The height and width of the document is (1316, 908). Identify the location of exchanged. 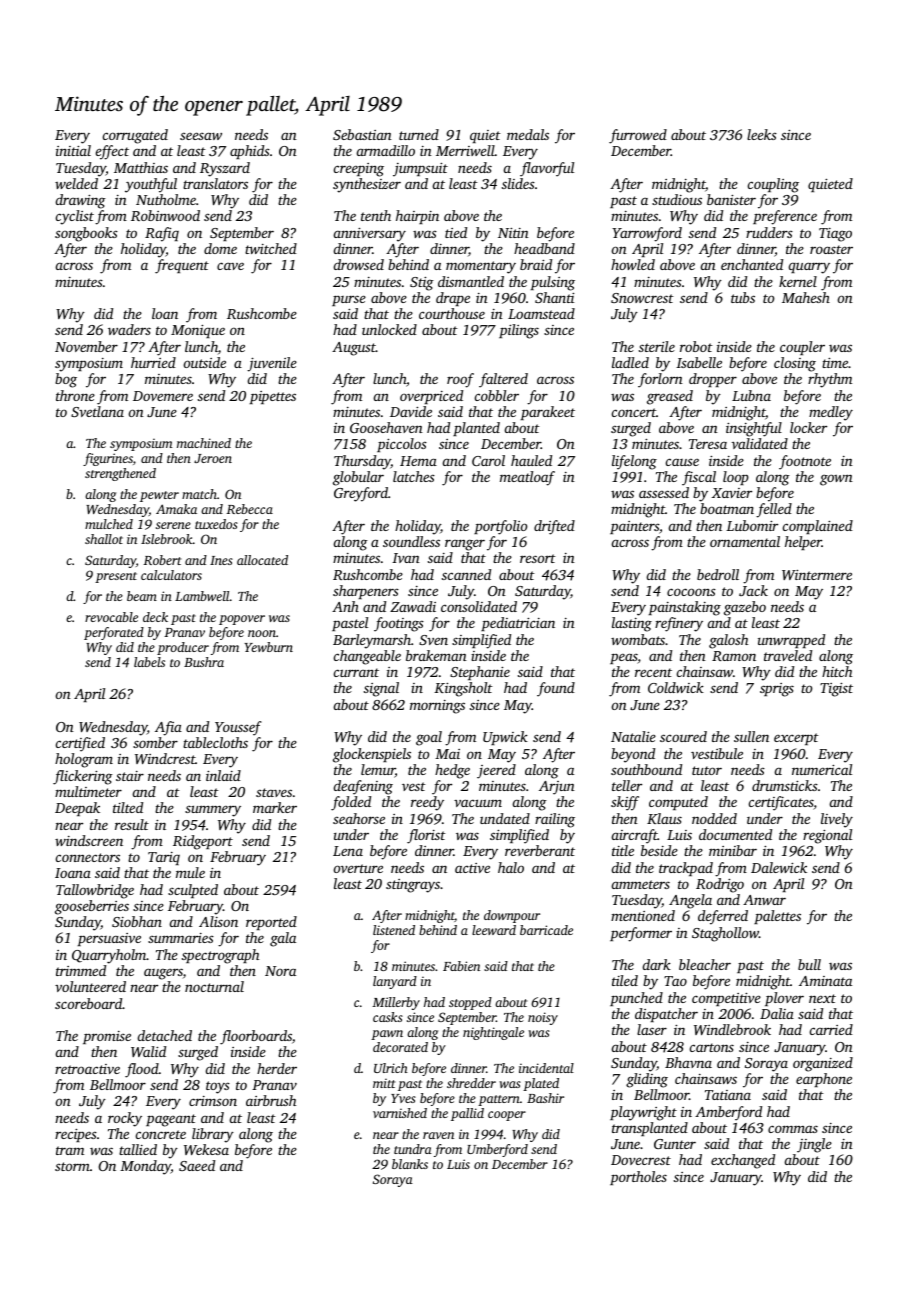
(743, 1161).
